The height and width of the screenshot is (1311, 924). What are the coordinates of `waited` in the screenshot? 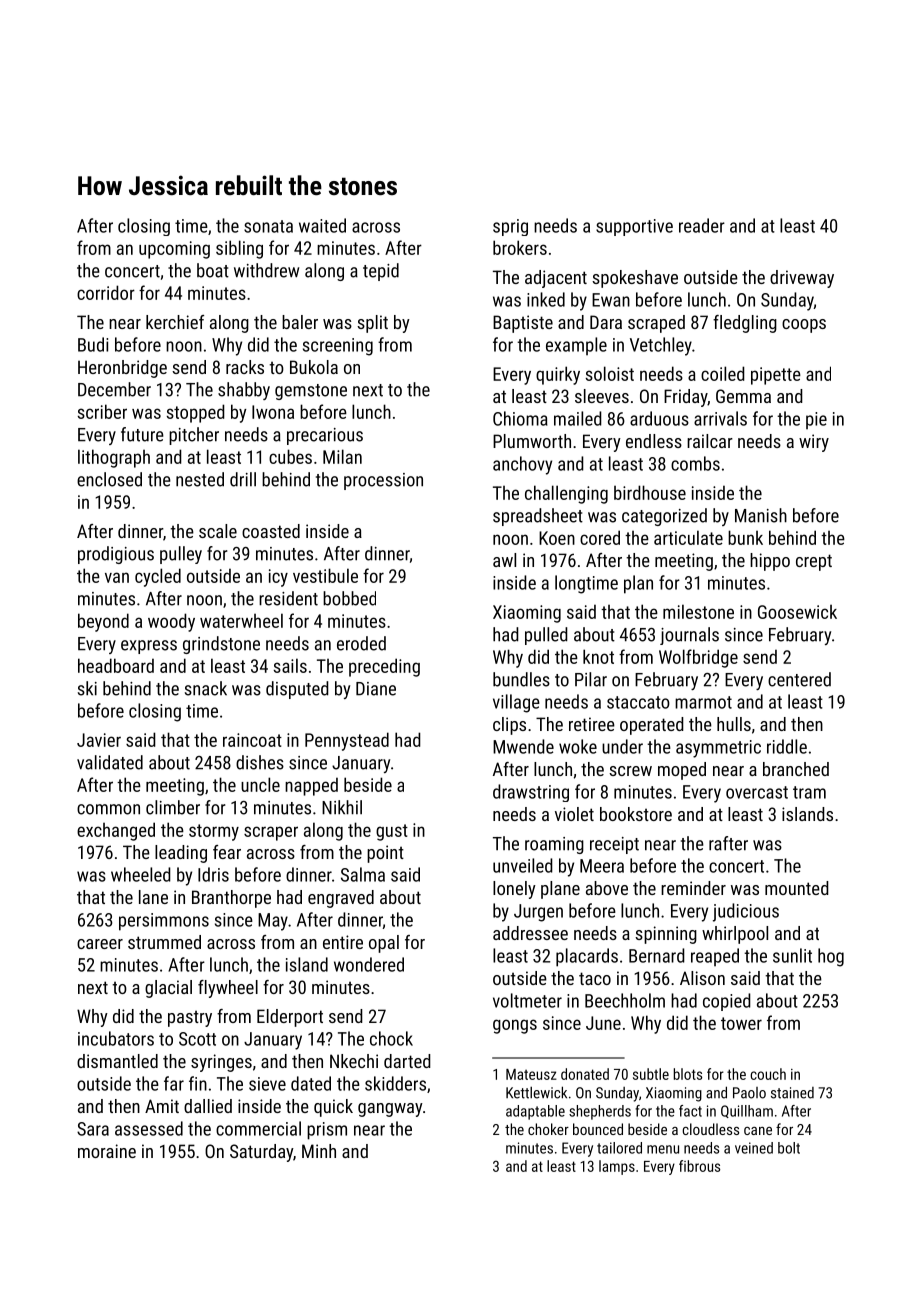 It's located at (322, 225).
